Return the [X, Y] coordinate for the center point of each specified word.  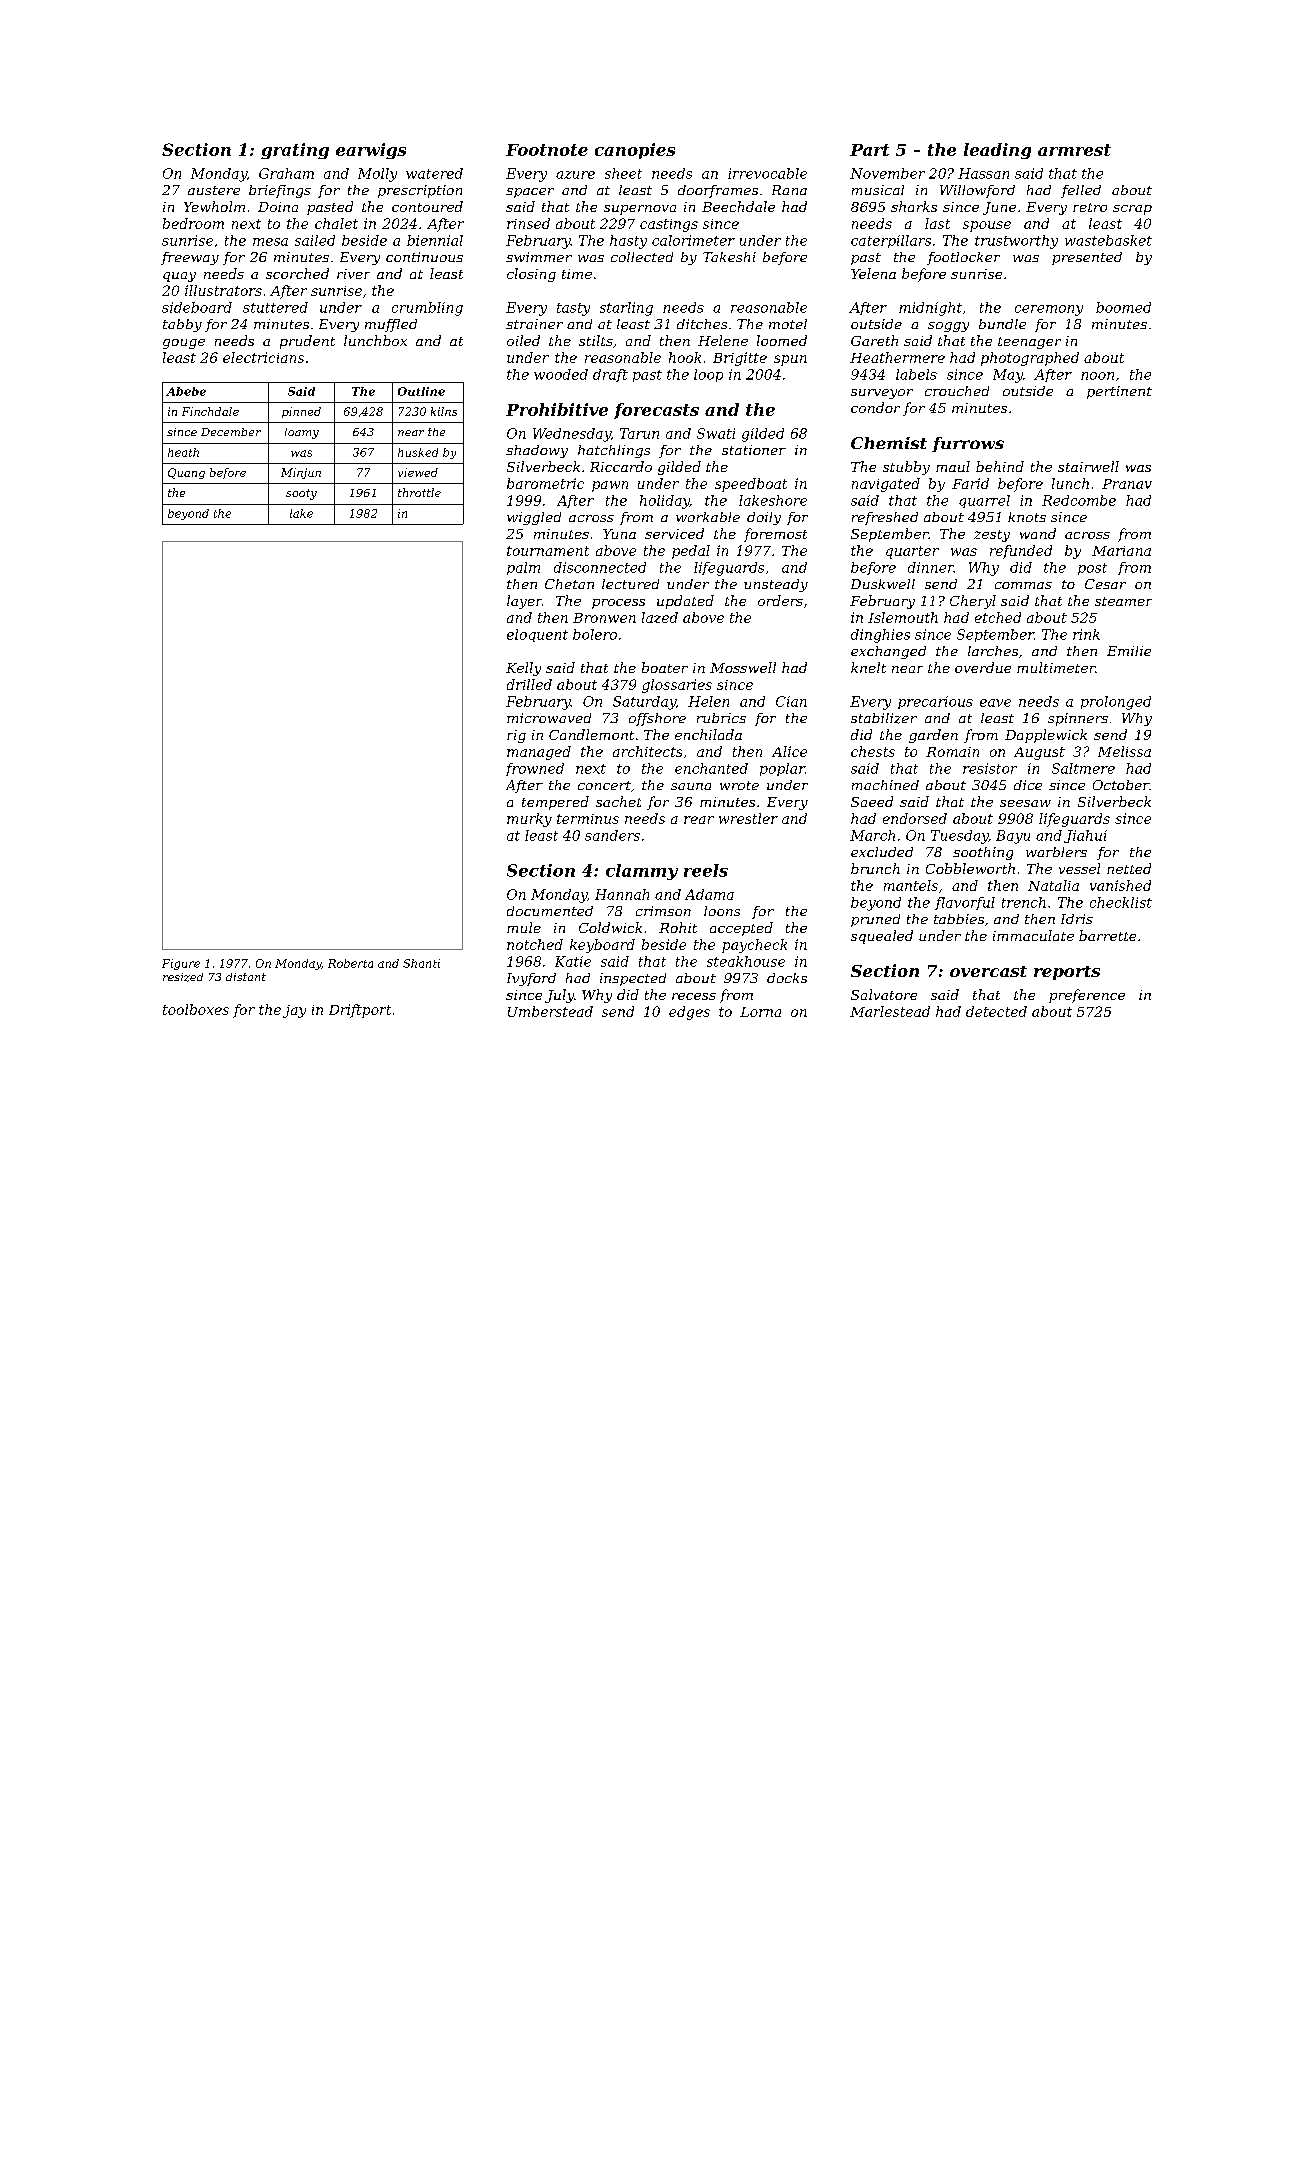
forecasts [656, 411]
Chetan [569, 584]
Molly [377, 175]
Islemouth [903, 617]
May [1008, 376]
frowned [535, 769]
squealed [882, 937]
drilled [529, 684]
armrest [1074, 150]
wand [1038, 533]
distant [246, 977]
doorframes [718, 191]
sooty [301, 494]
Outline [421, 391]
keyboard [602, 946]
